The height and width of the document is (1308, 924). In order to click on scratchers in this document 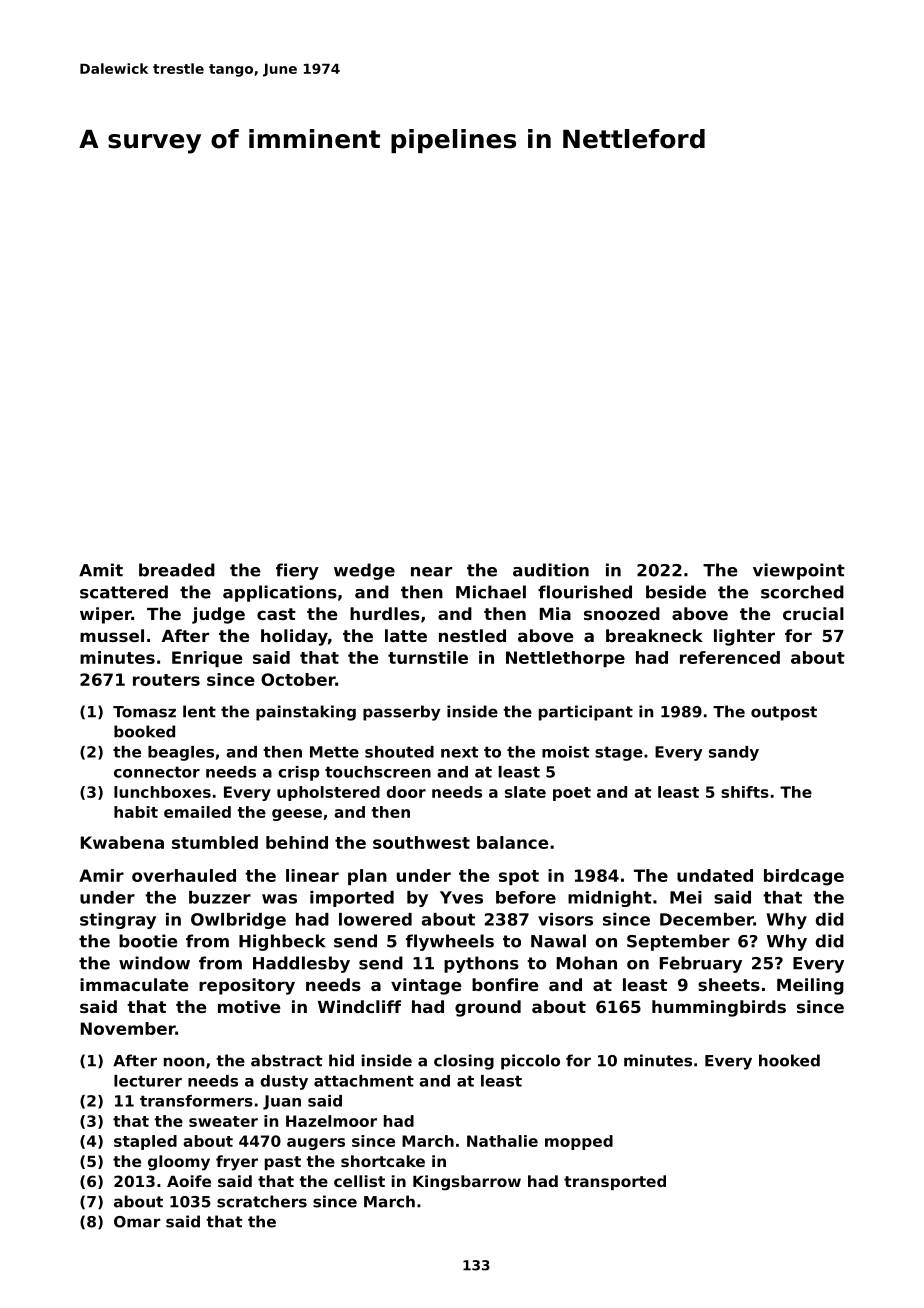, I will do `click(262, 1201)`.
